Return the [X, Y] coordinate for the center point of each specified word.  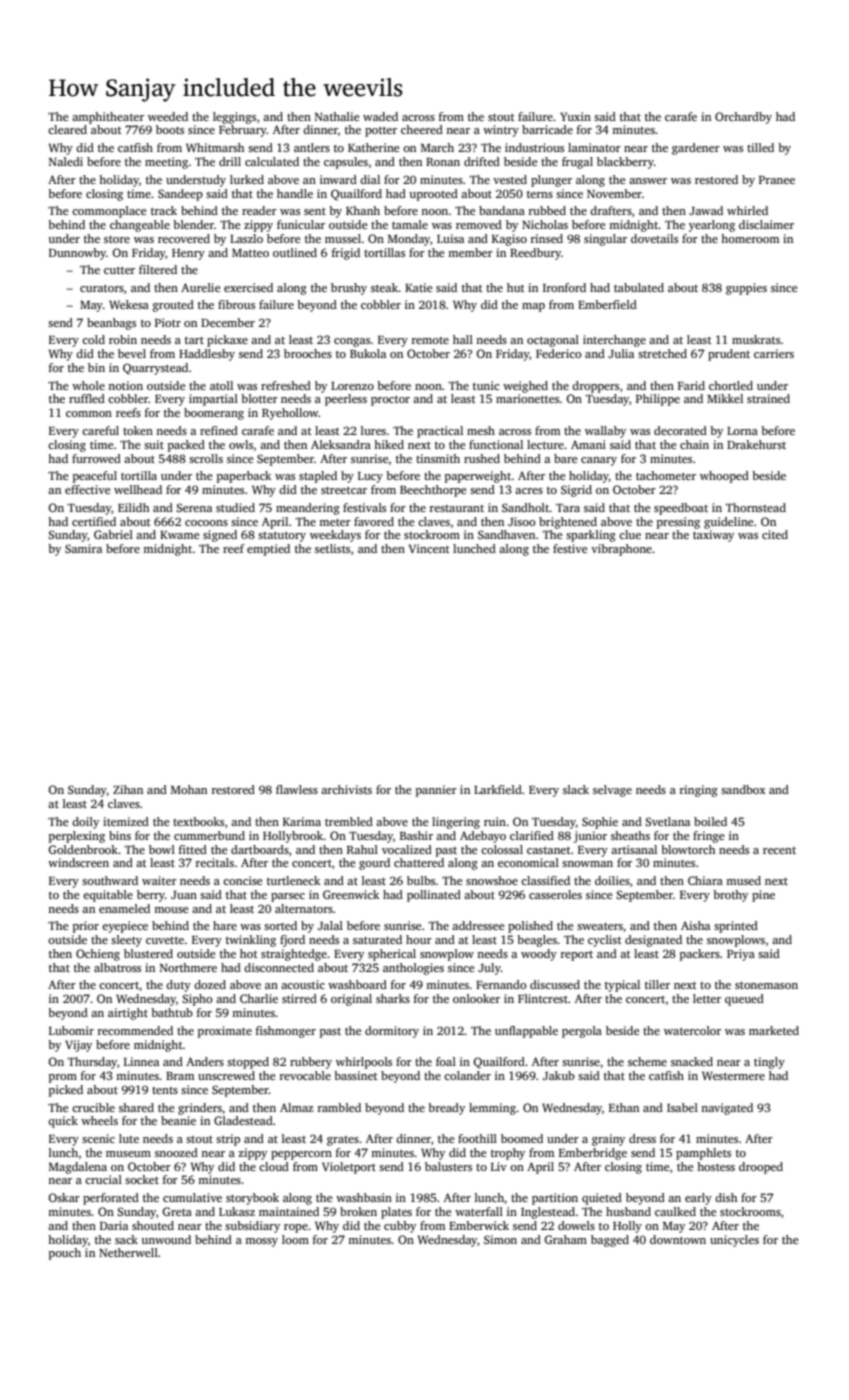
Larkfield [498, 789]
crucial [103, 1179]
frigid [346, 254]
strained [768, 398]
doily [85, 823]
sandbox [743, 789]
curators [102, 288]
